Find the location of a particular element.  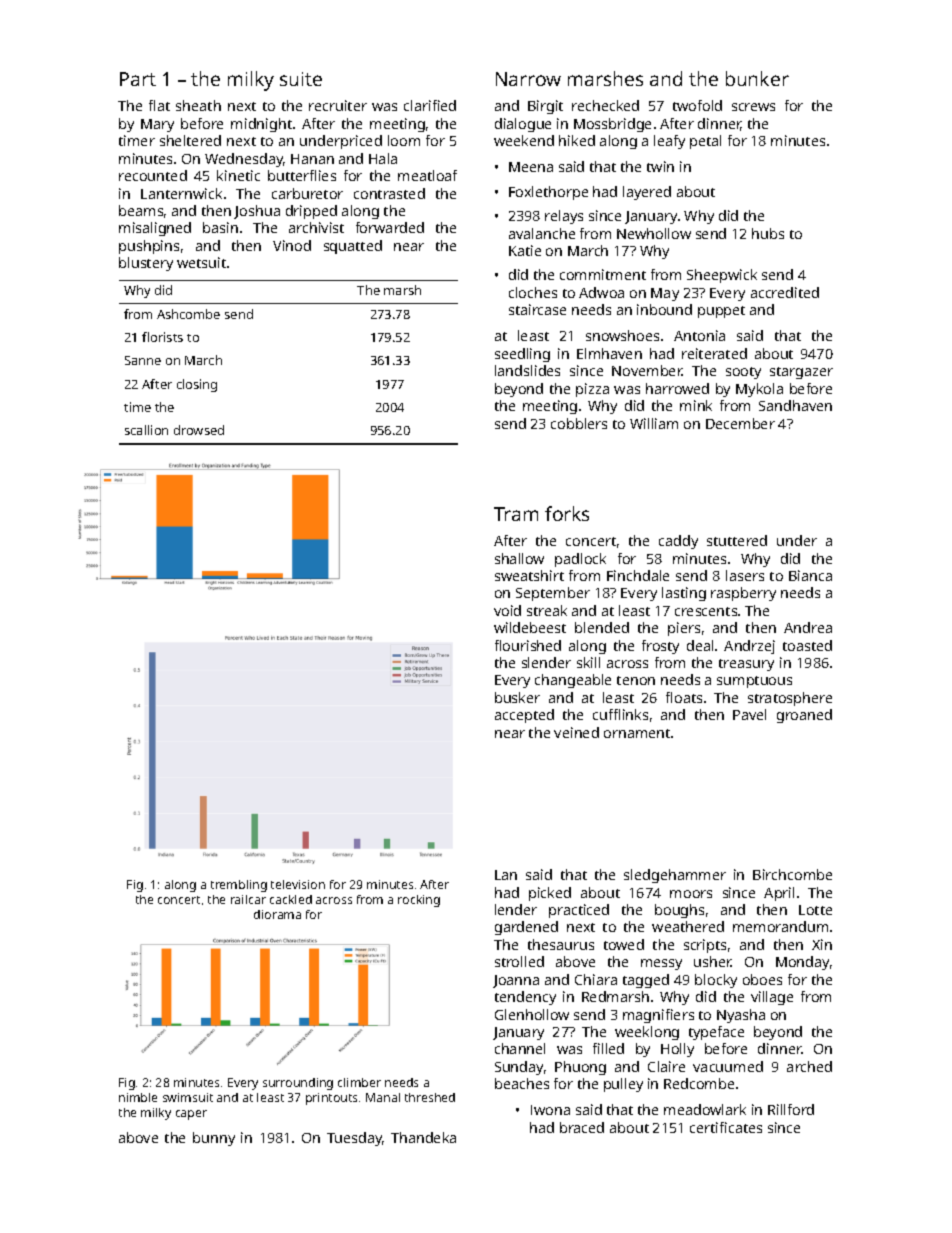

Vinod is located at coordinates (292, 245).
